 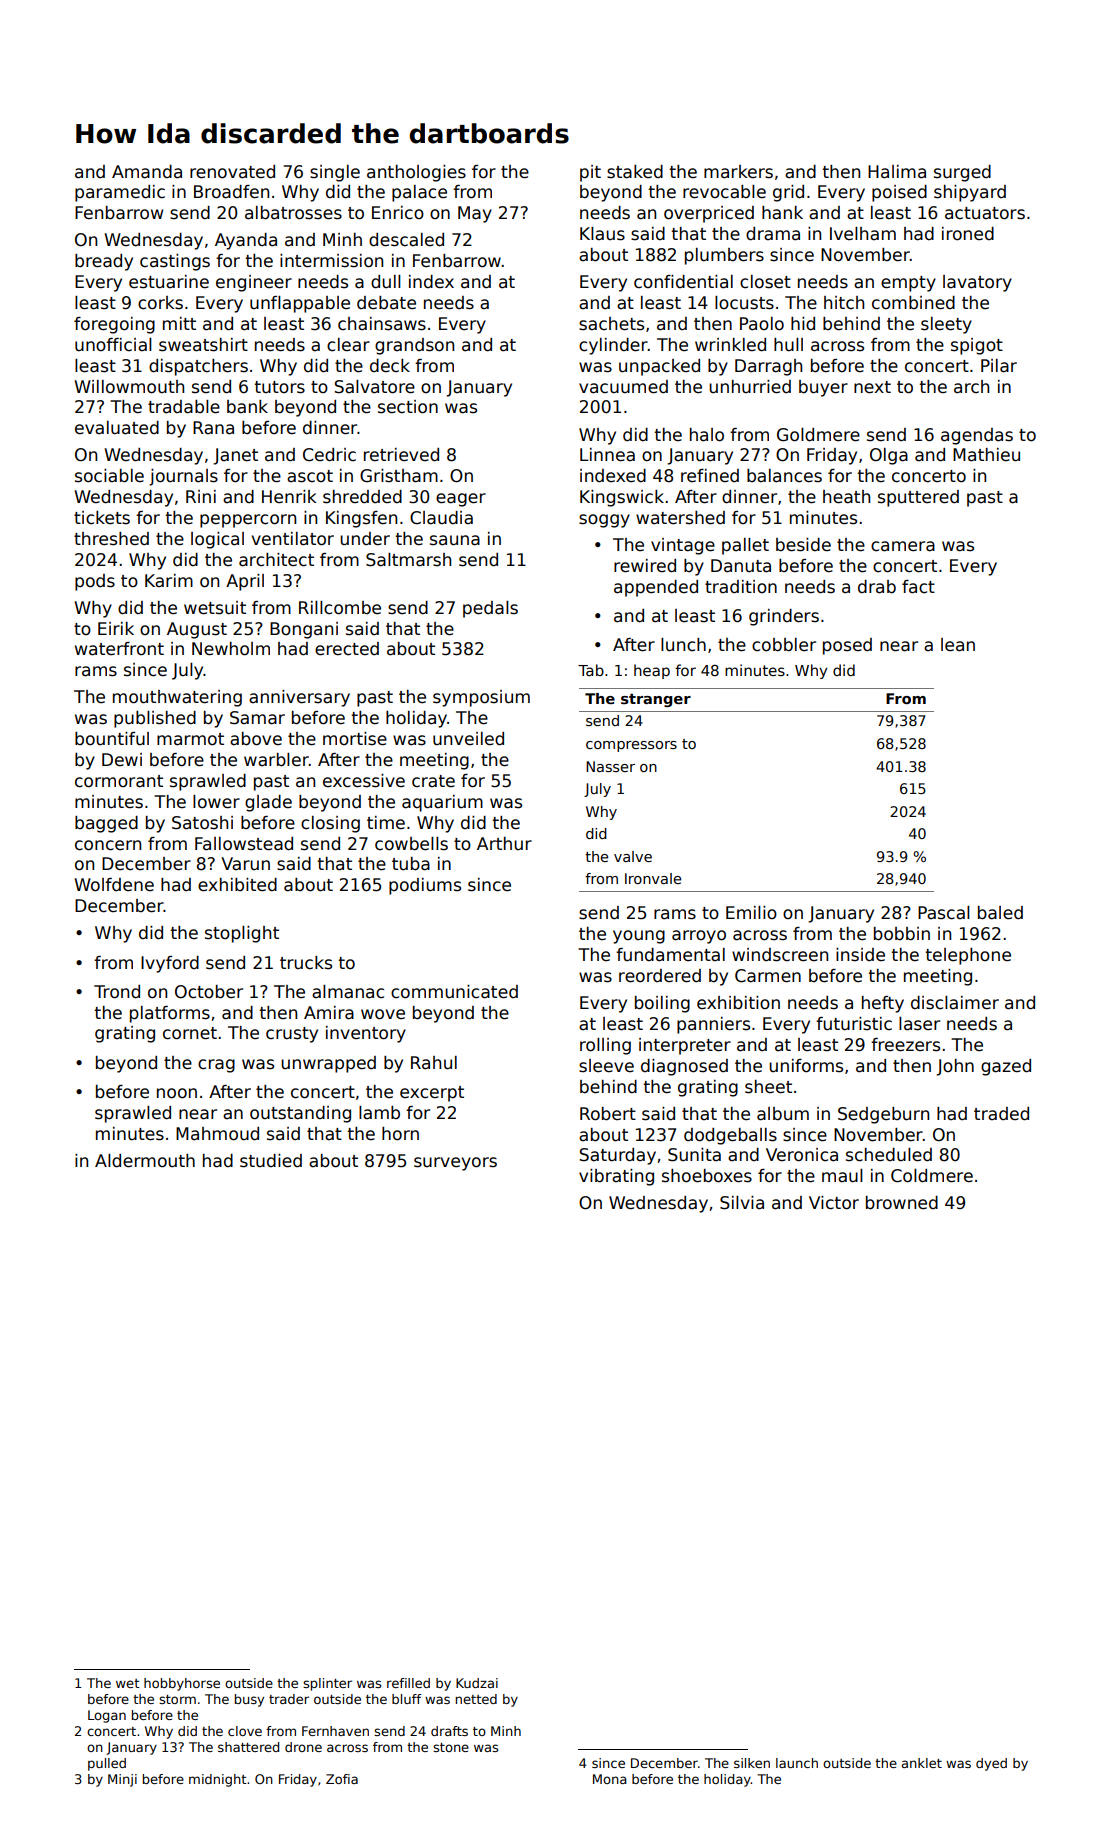 I want to click on anklet, so click(x=921, y=1763).
